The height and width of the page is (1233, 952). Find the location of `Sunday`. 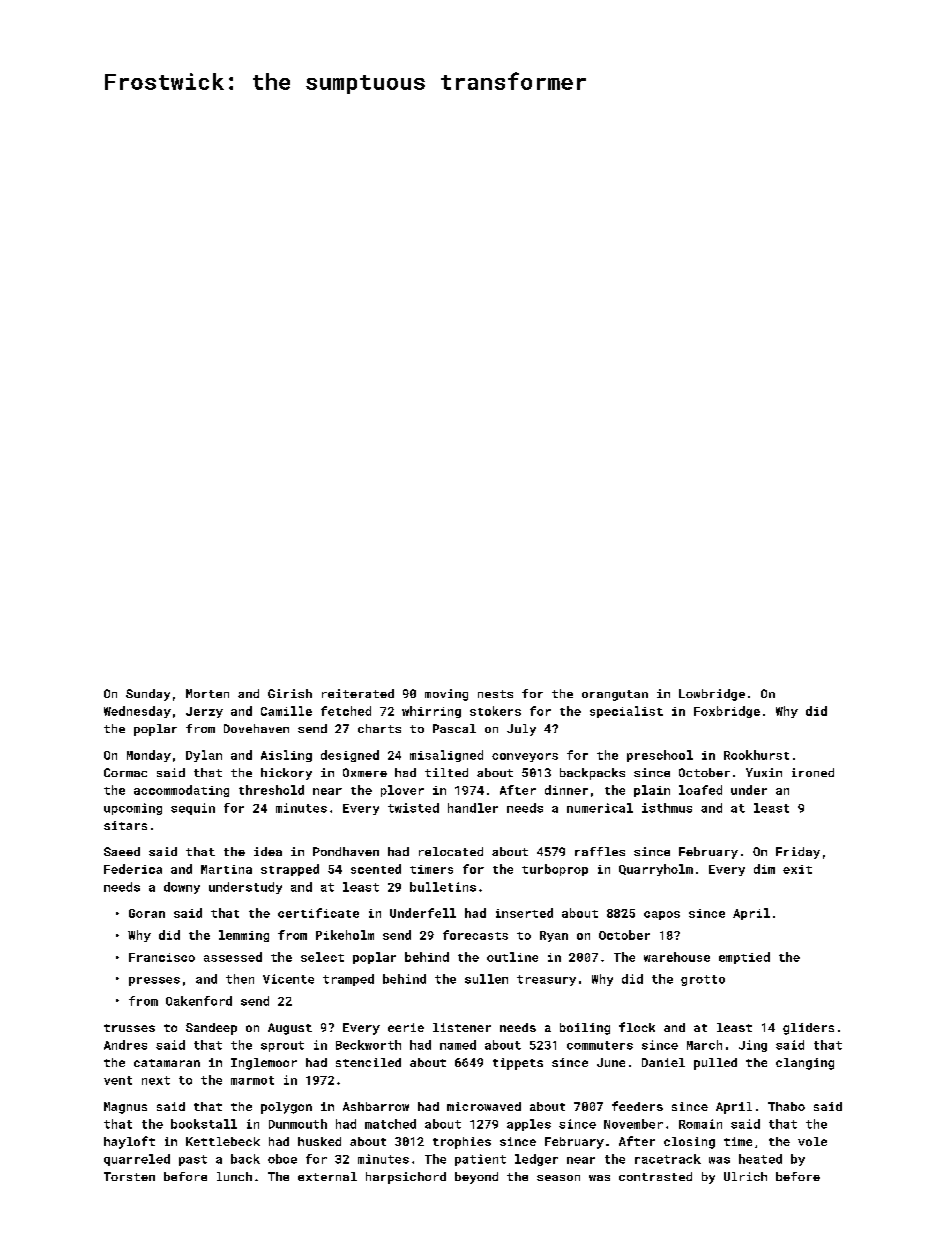

Sunday is located at coordinates (148, 695).
